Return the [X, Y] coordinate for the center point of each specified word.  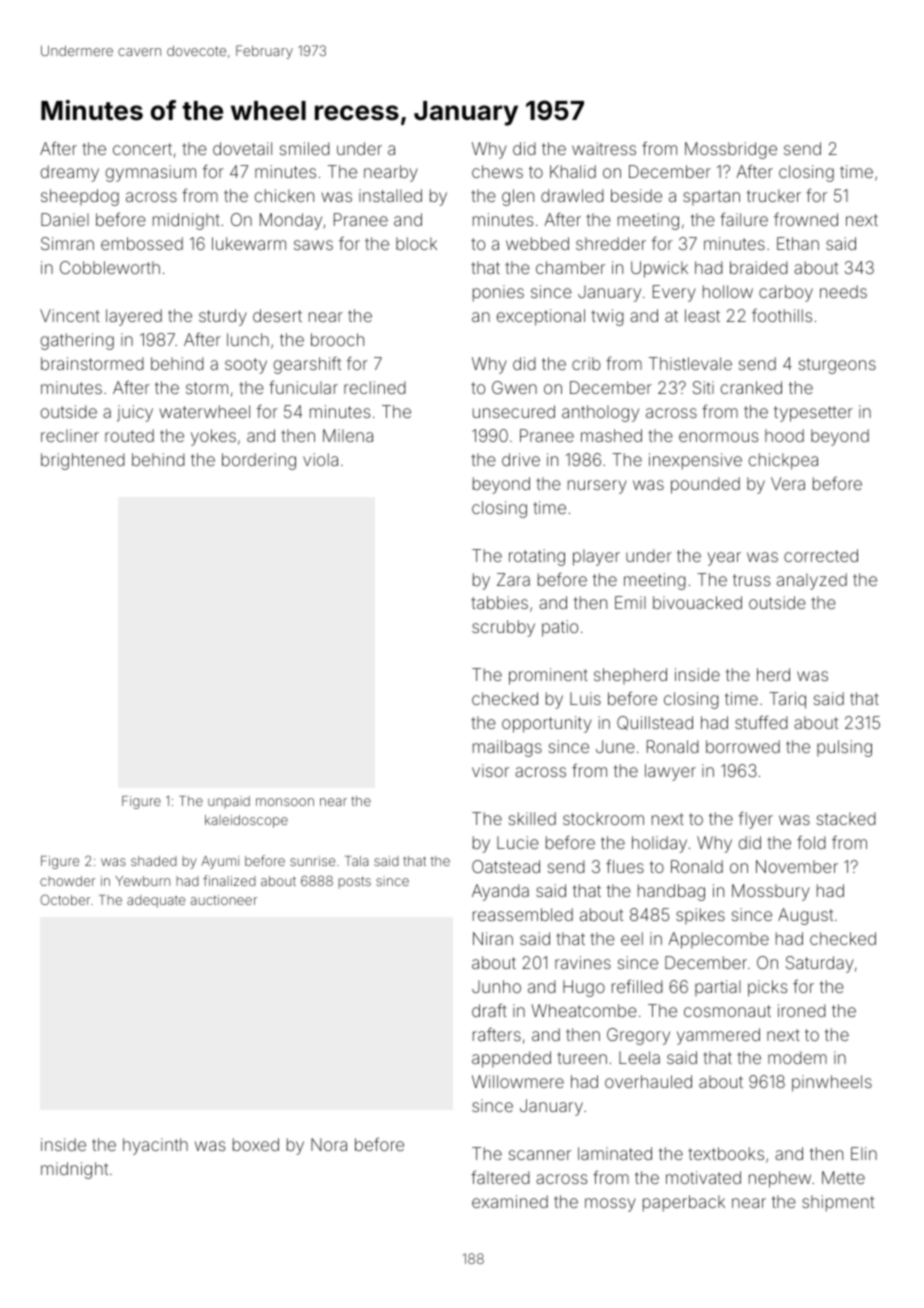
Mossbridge [731, 150]
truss [751, 580]
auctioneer [224, 900]
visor [490, 770]
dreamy [70, 173]
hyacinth [155, 1146]
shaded [154, 861]
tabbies [499, 602]
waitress [604, 148]
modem [797, 1057]
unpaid [229, 802]
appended [511, 1059]
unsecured [514, 411]
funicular [303, 387]
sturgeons [837, 366]
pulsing [844, 748]
